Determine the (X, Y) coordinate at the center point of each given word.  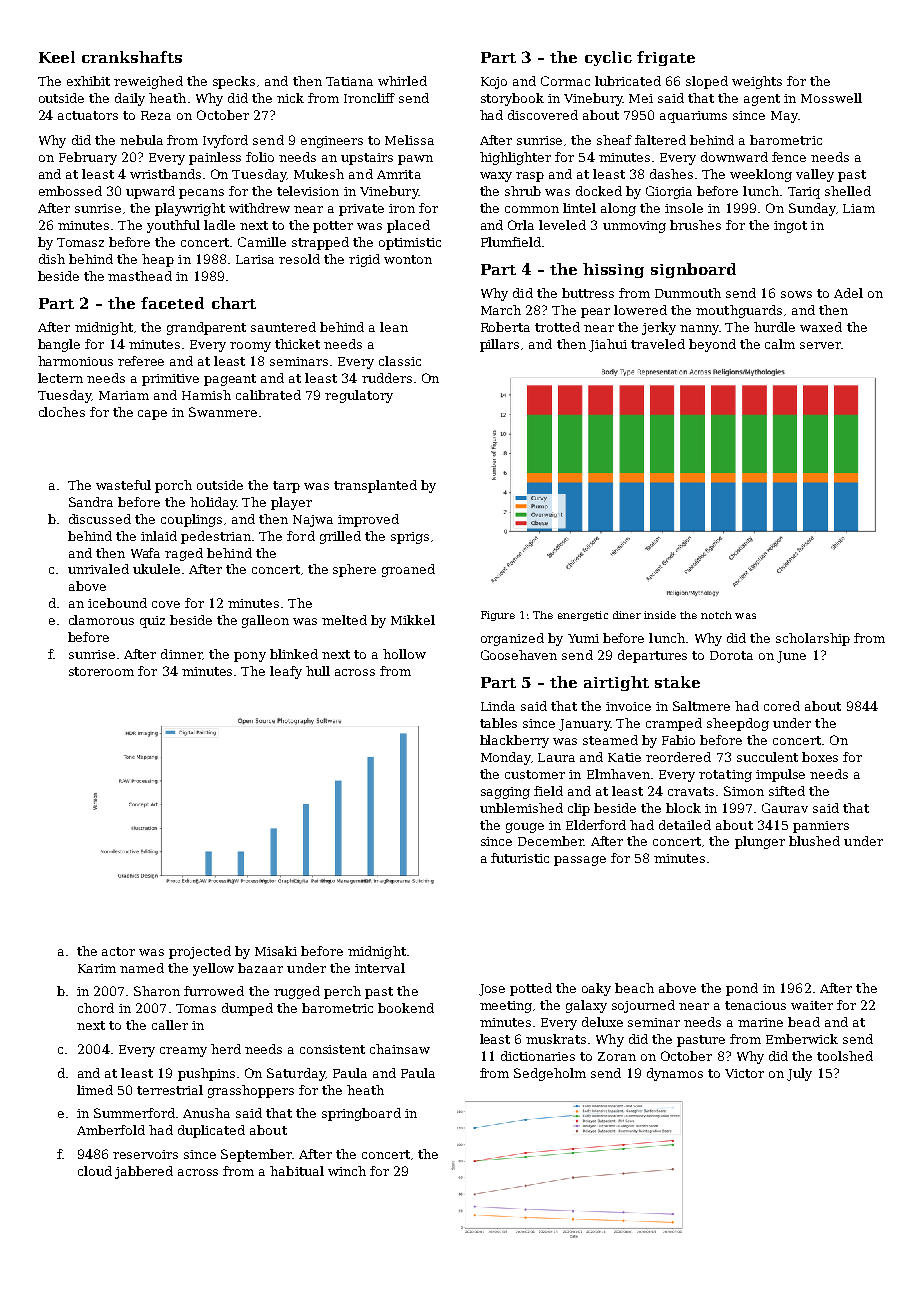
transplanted (375, 486)
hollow (404, 654)
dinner (181, 654)
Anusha (206, 1113)
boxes (820, 757)
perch (342, 992)
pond (742, 989)
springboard (361, 1114)
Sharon (157, 991)
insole (684, 208)
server (820, 345)
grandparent (206, 328)
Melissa (409, 140)
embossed (70, 191)
